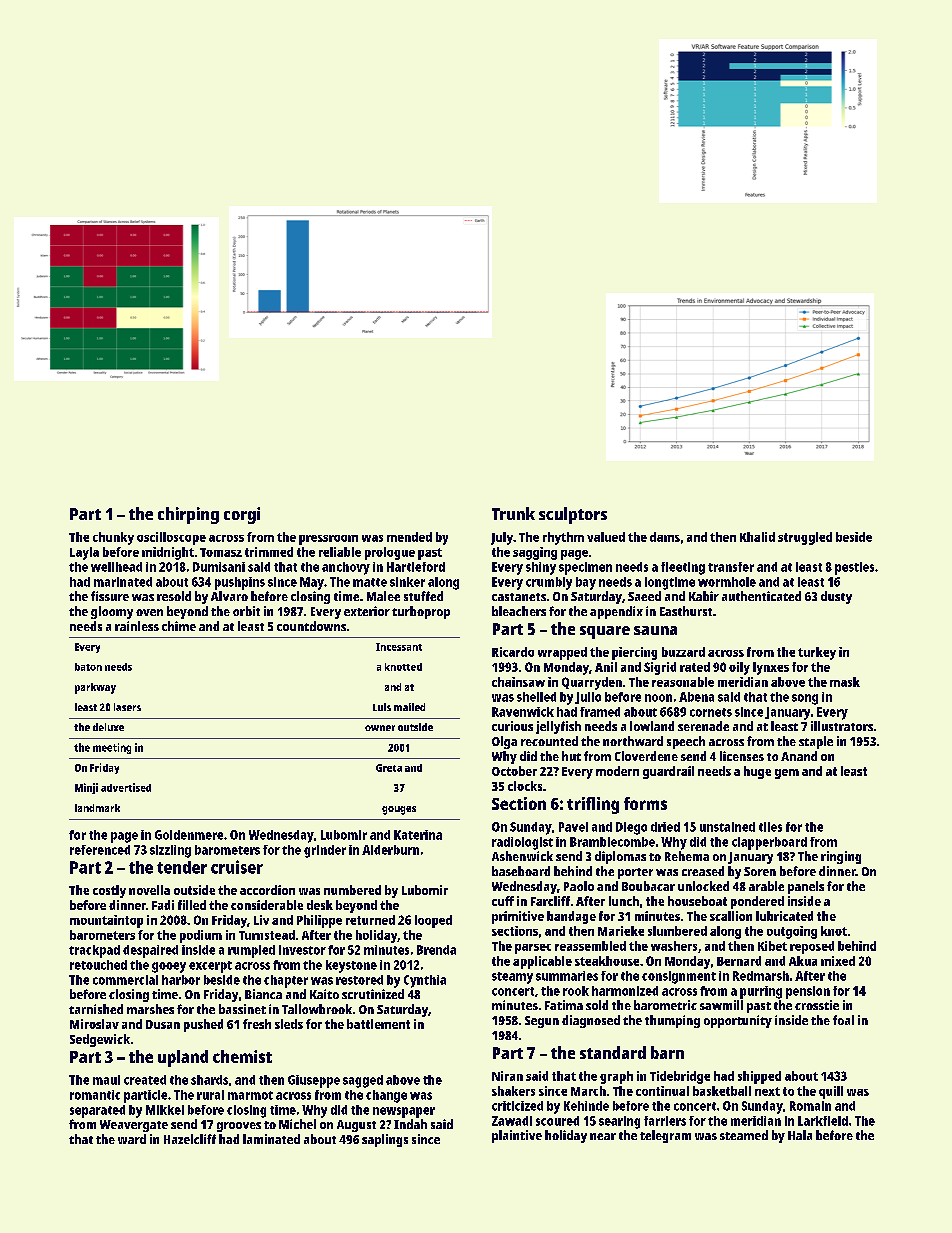 This screenshot has height=1233, width=952. I want to click on laminated, so click(271, 1139).
